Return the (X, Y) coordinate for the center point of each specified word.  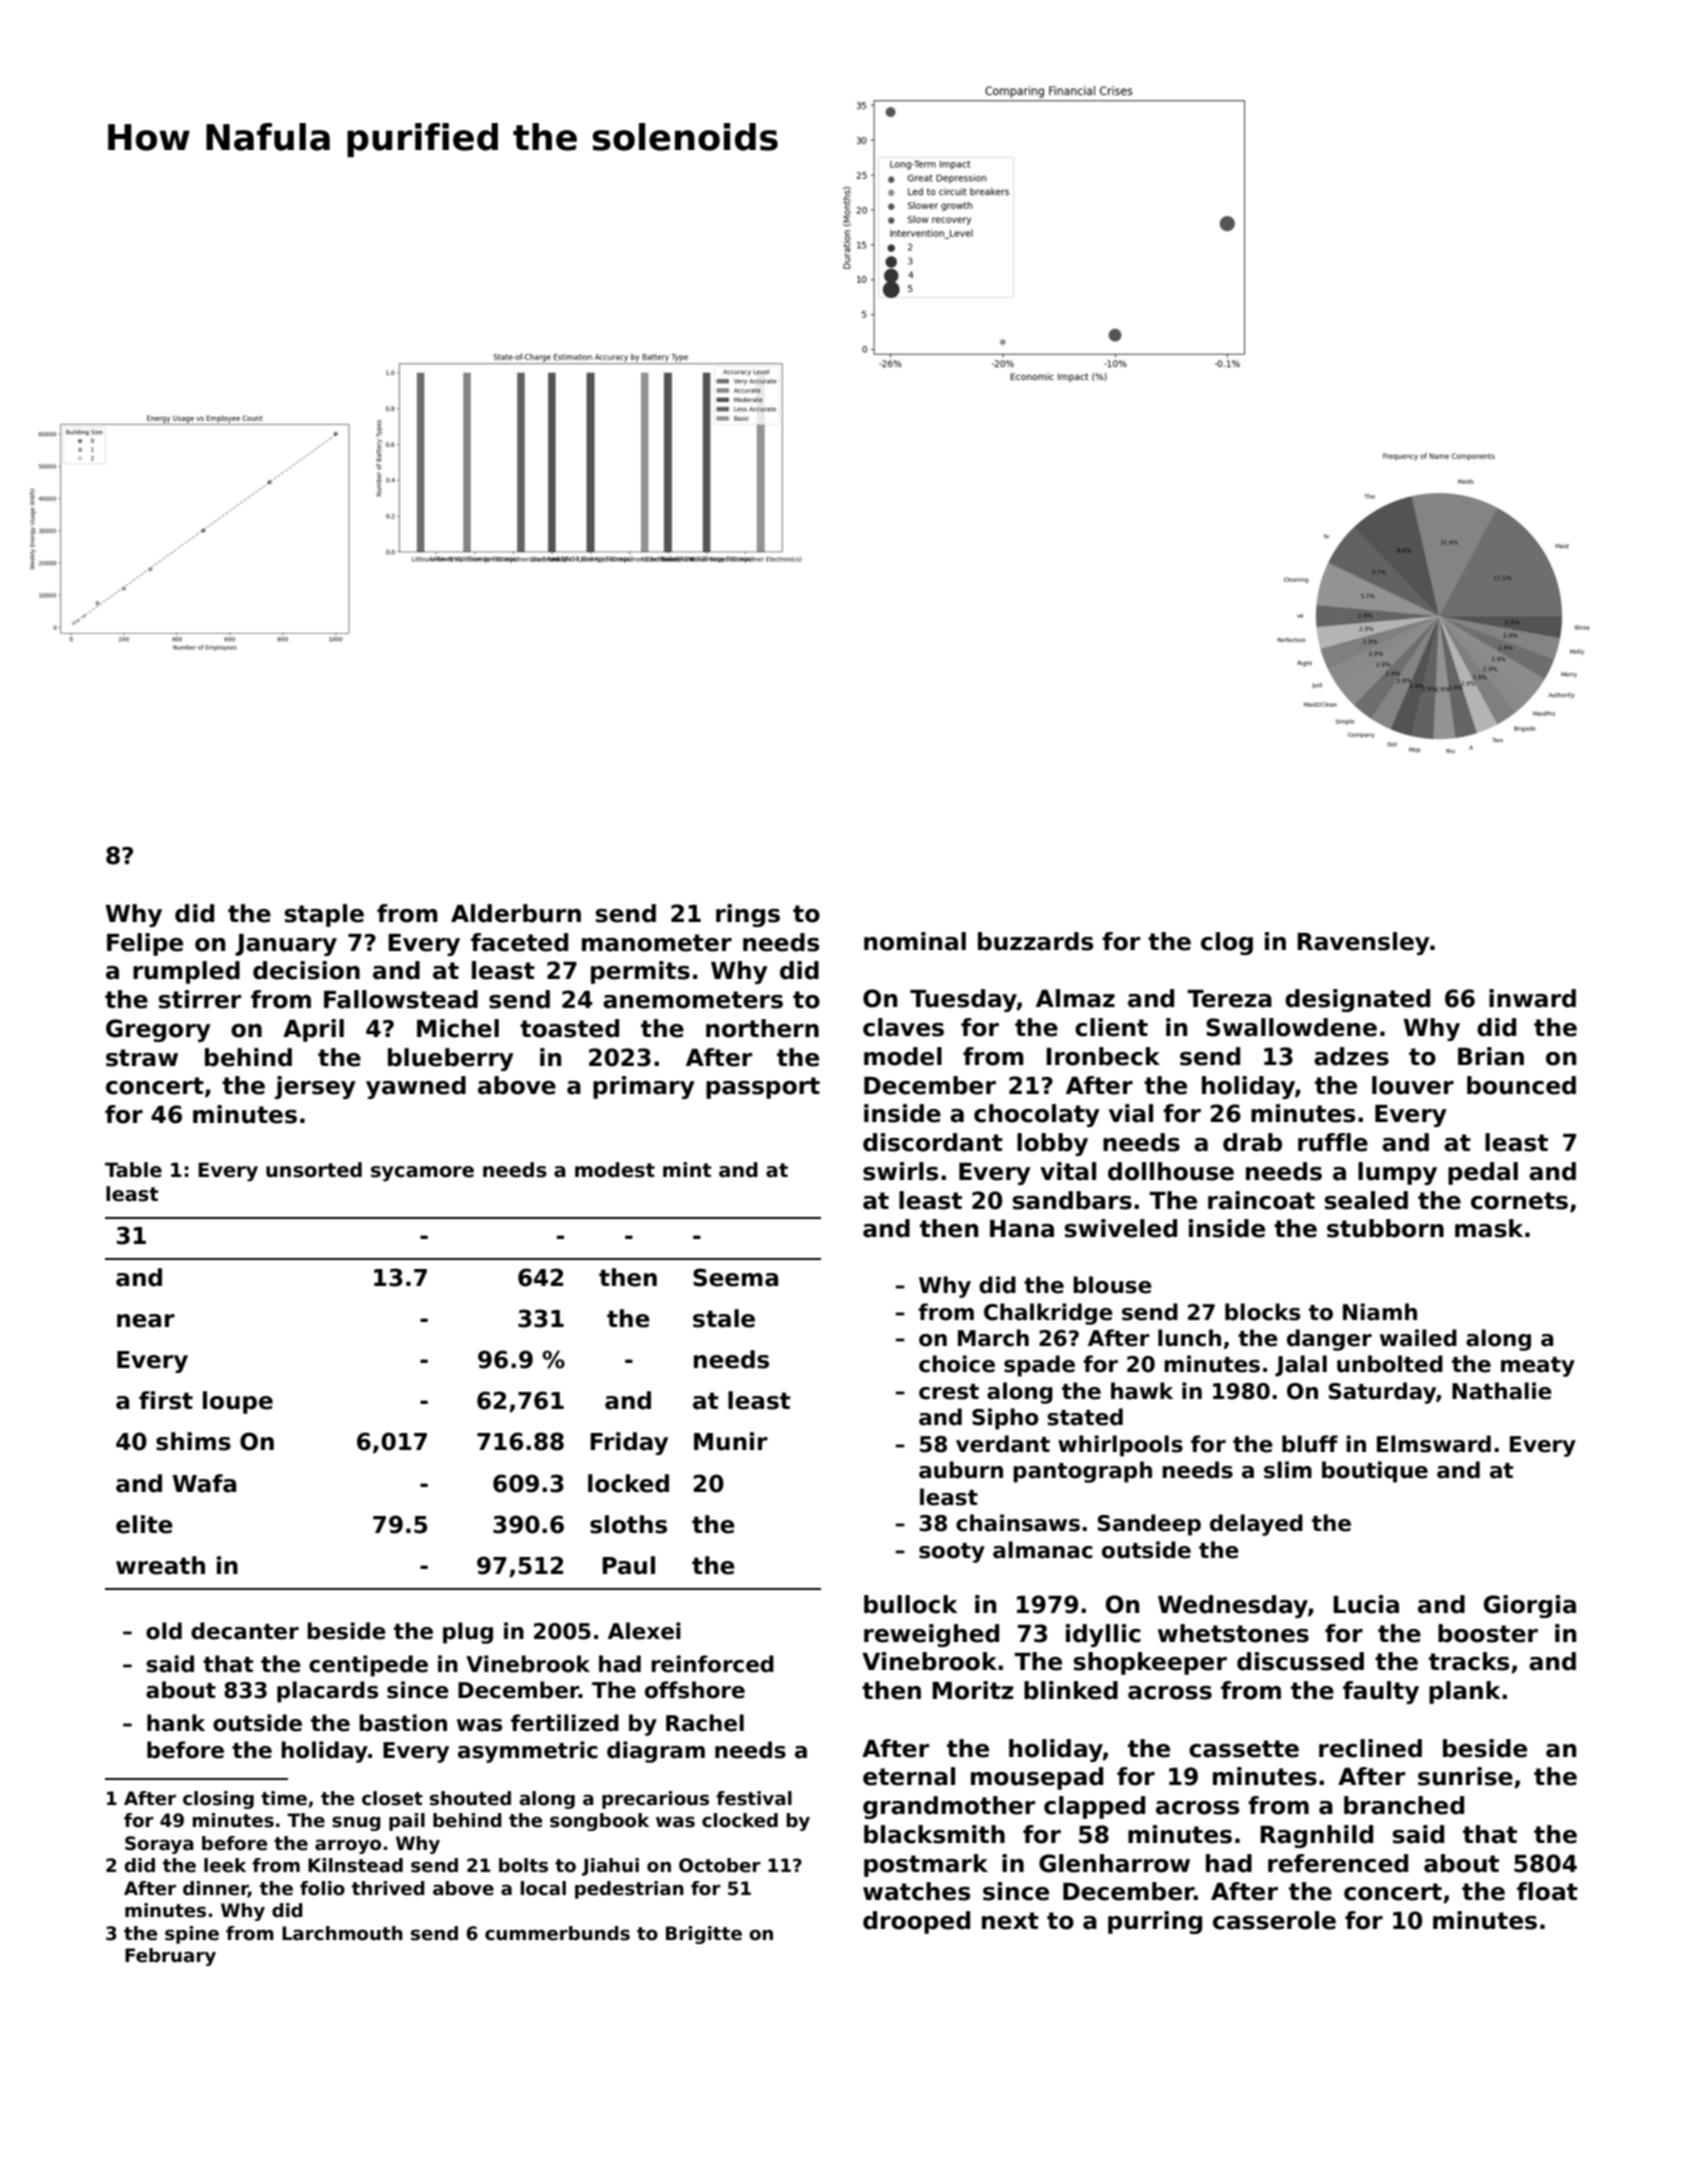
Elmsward (1434, 1444)
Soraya (159, 1845)
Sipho (1005, 1419)
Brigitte (704, 1935)
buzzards (1035, 941)
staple (324, 915)
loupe (238, 1402)
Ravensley (1363, 943)
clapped (1094, 1807)
